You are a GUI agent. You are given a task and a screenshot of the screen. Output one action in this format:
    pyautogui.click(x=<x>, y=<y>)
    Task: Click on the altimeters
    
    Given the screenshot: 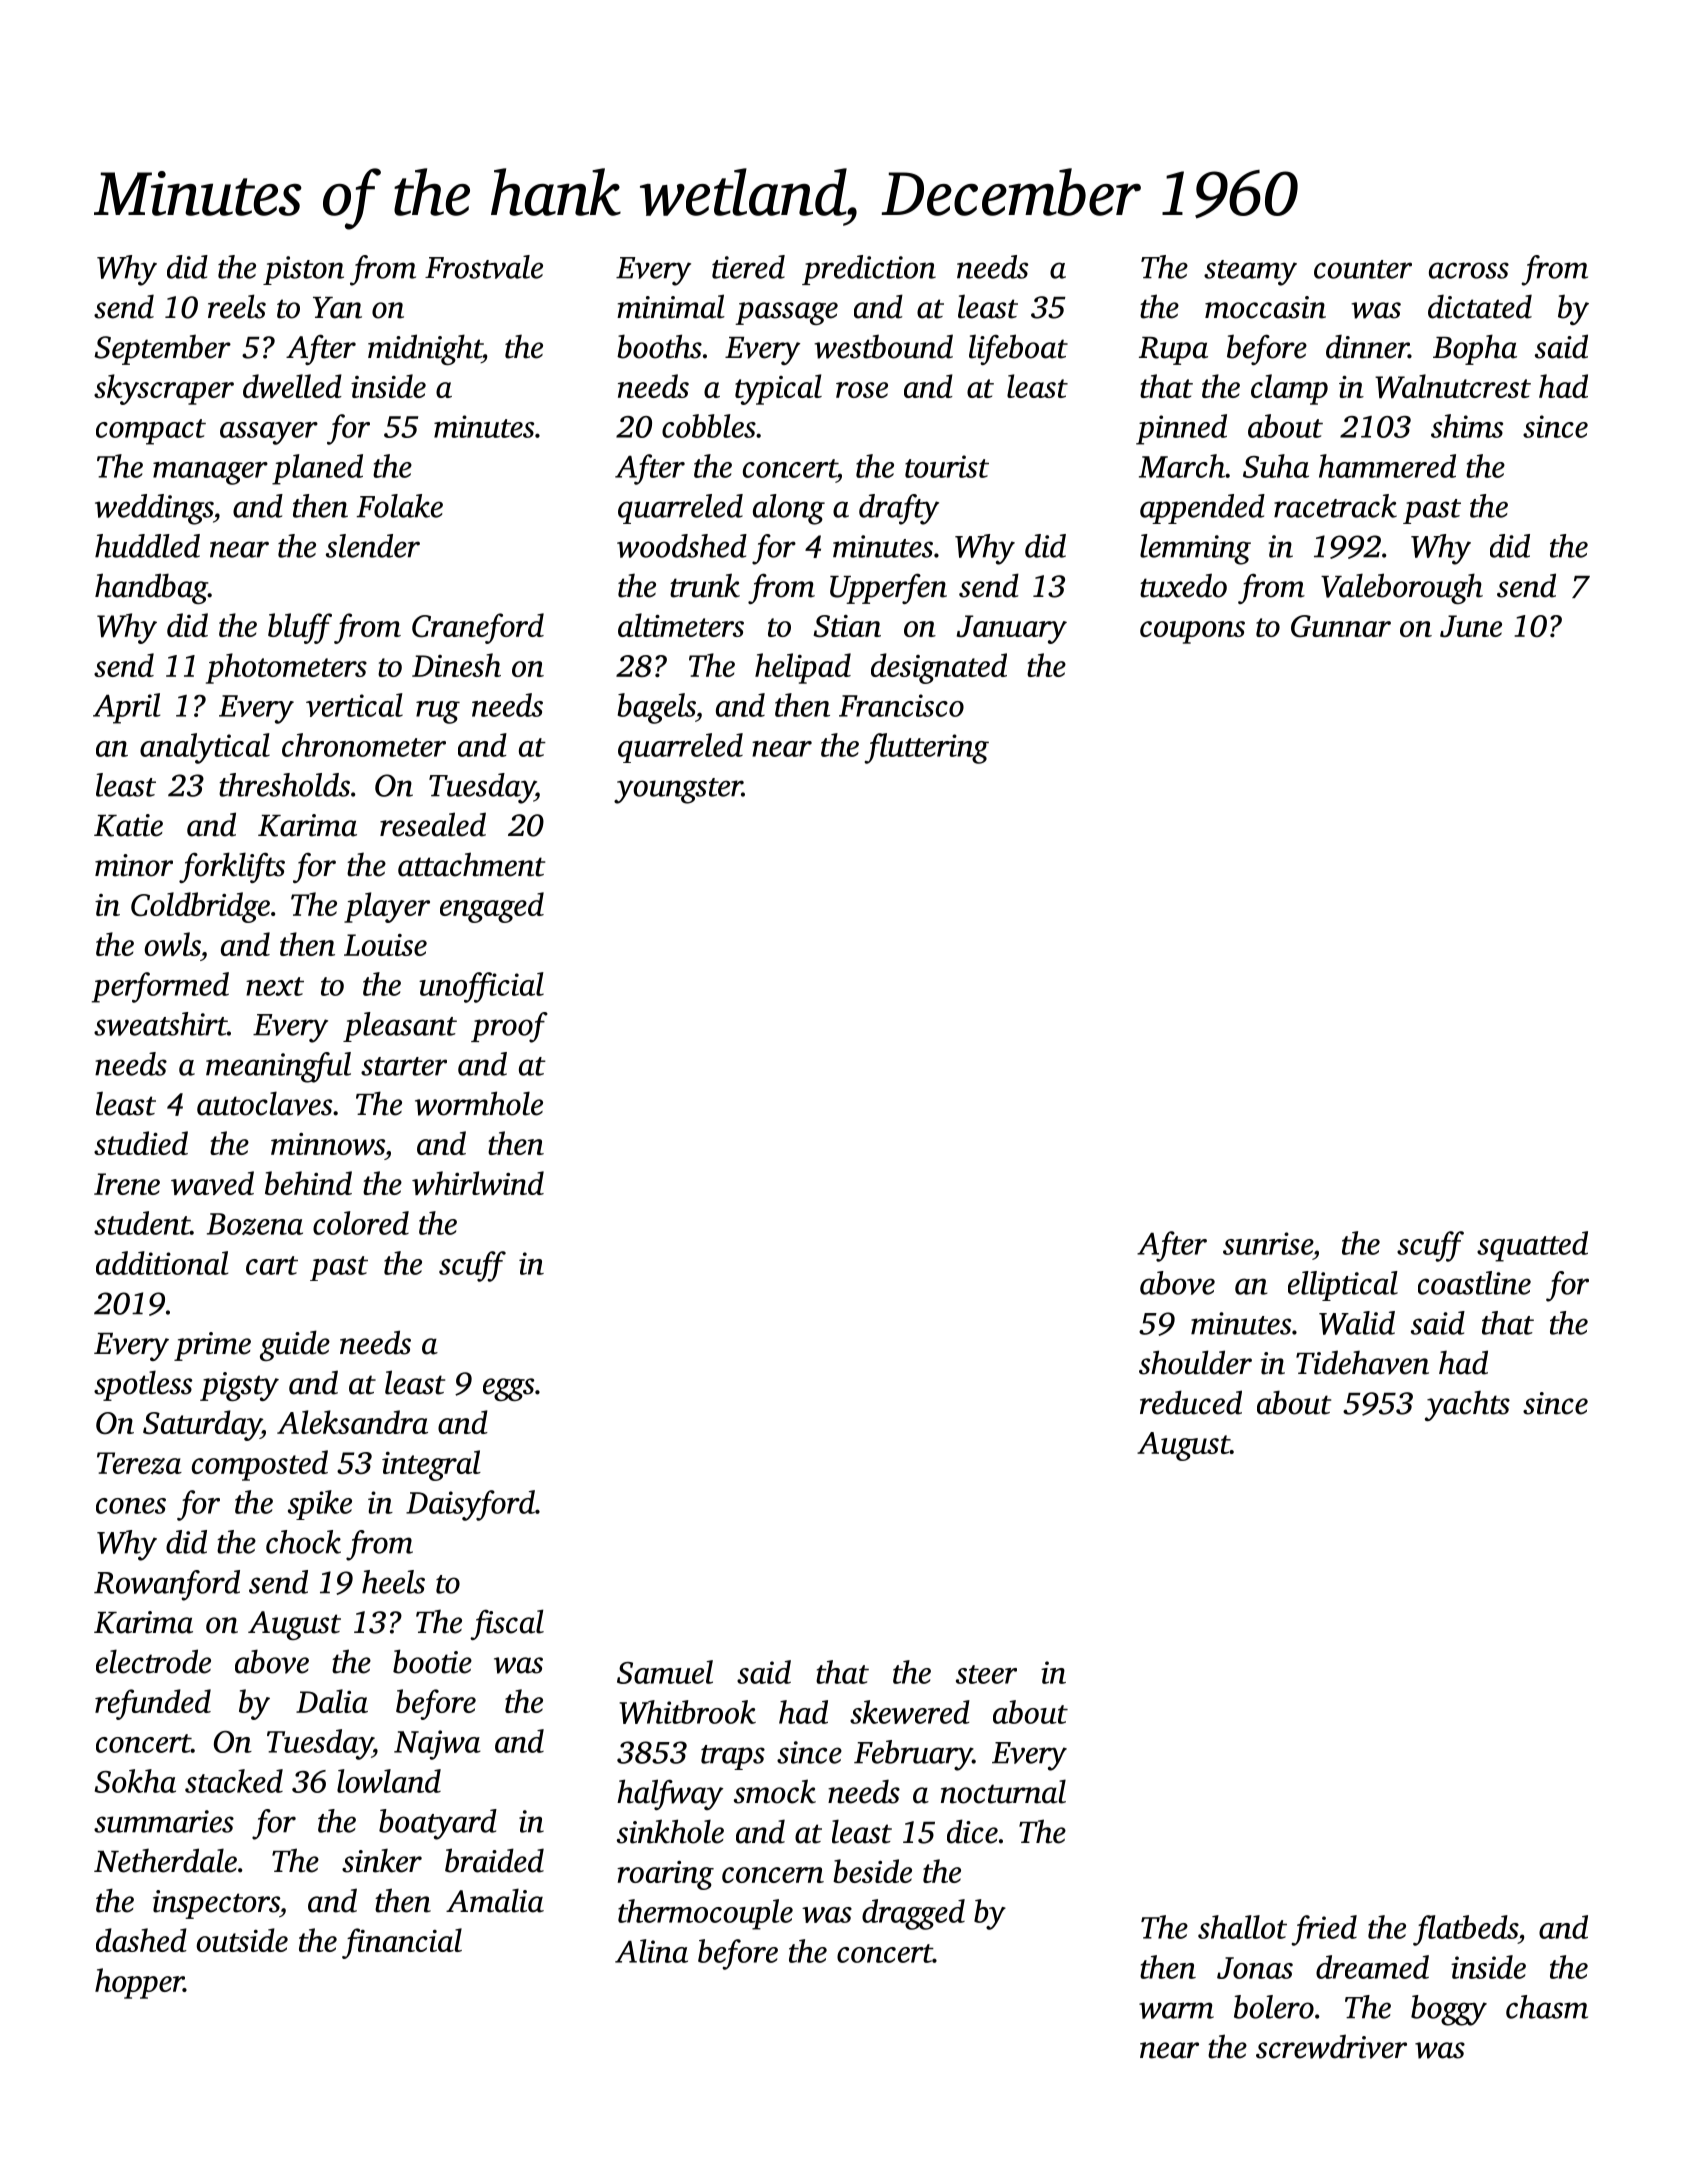 What is the action you would take?
    pyautogui.click(x=681, y=625)
